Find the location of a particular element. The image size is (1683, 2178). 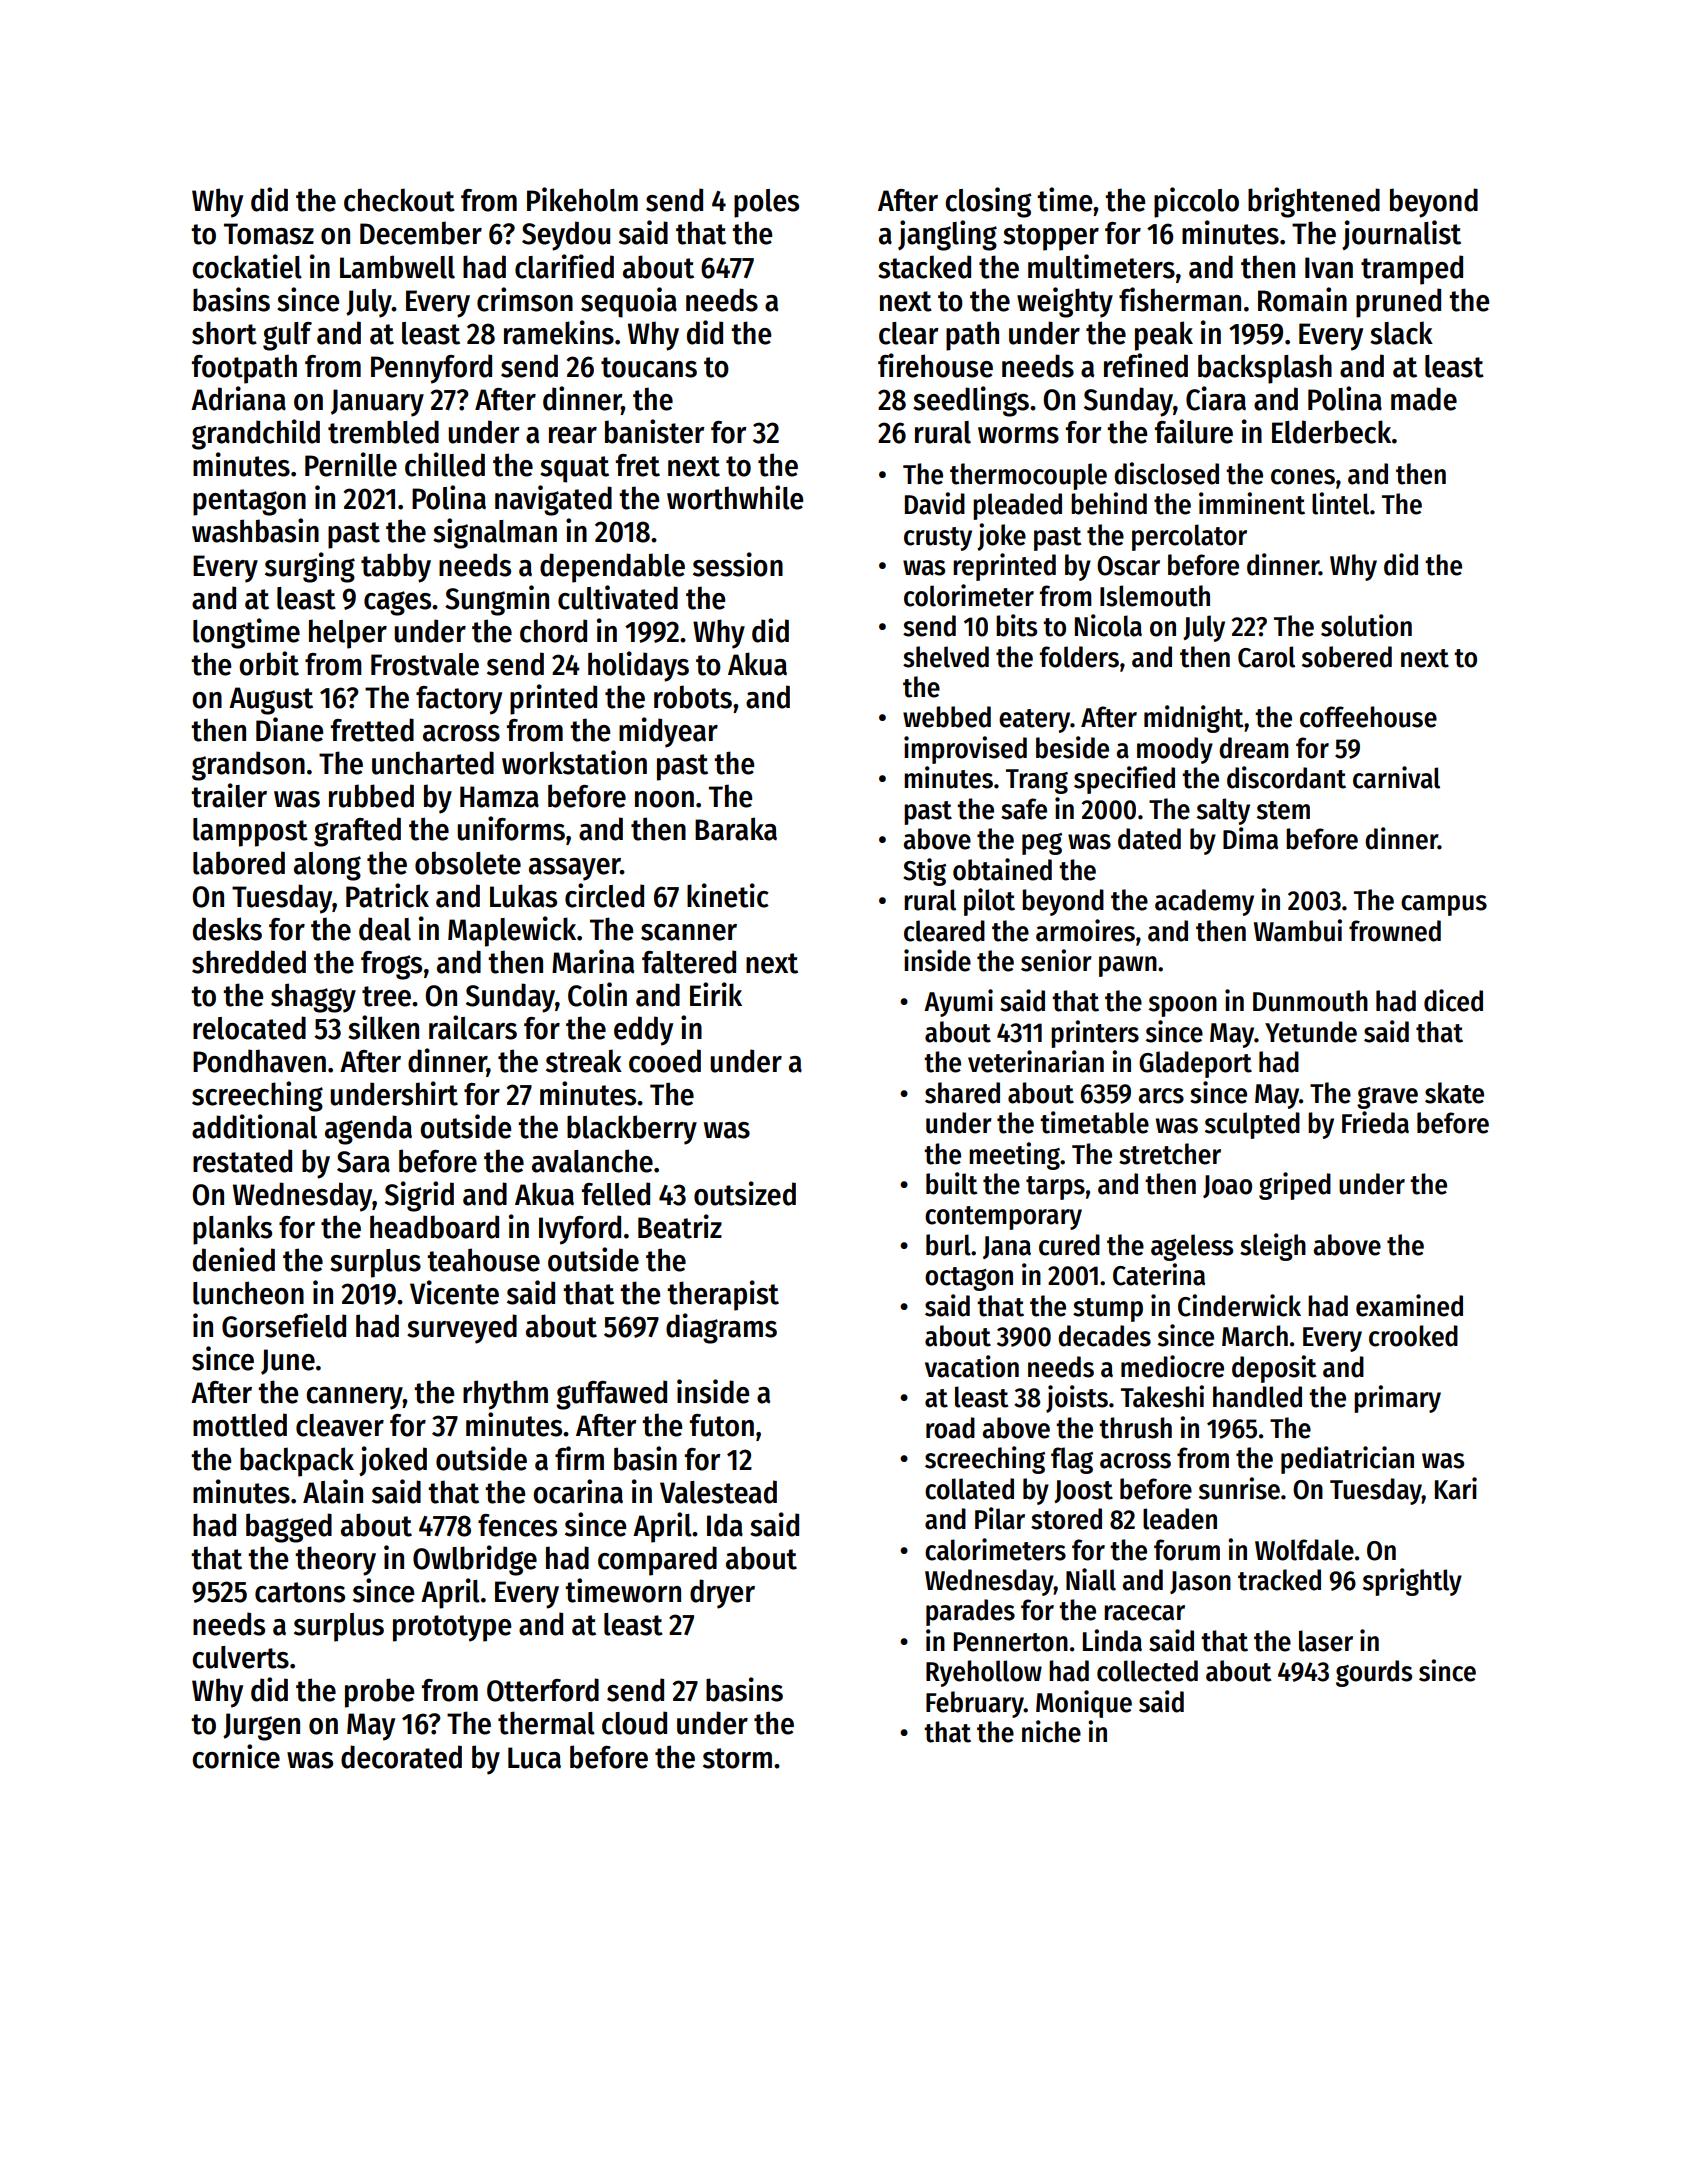

Frieda is located at coordinates (1375, 1122).
